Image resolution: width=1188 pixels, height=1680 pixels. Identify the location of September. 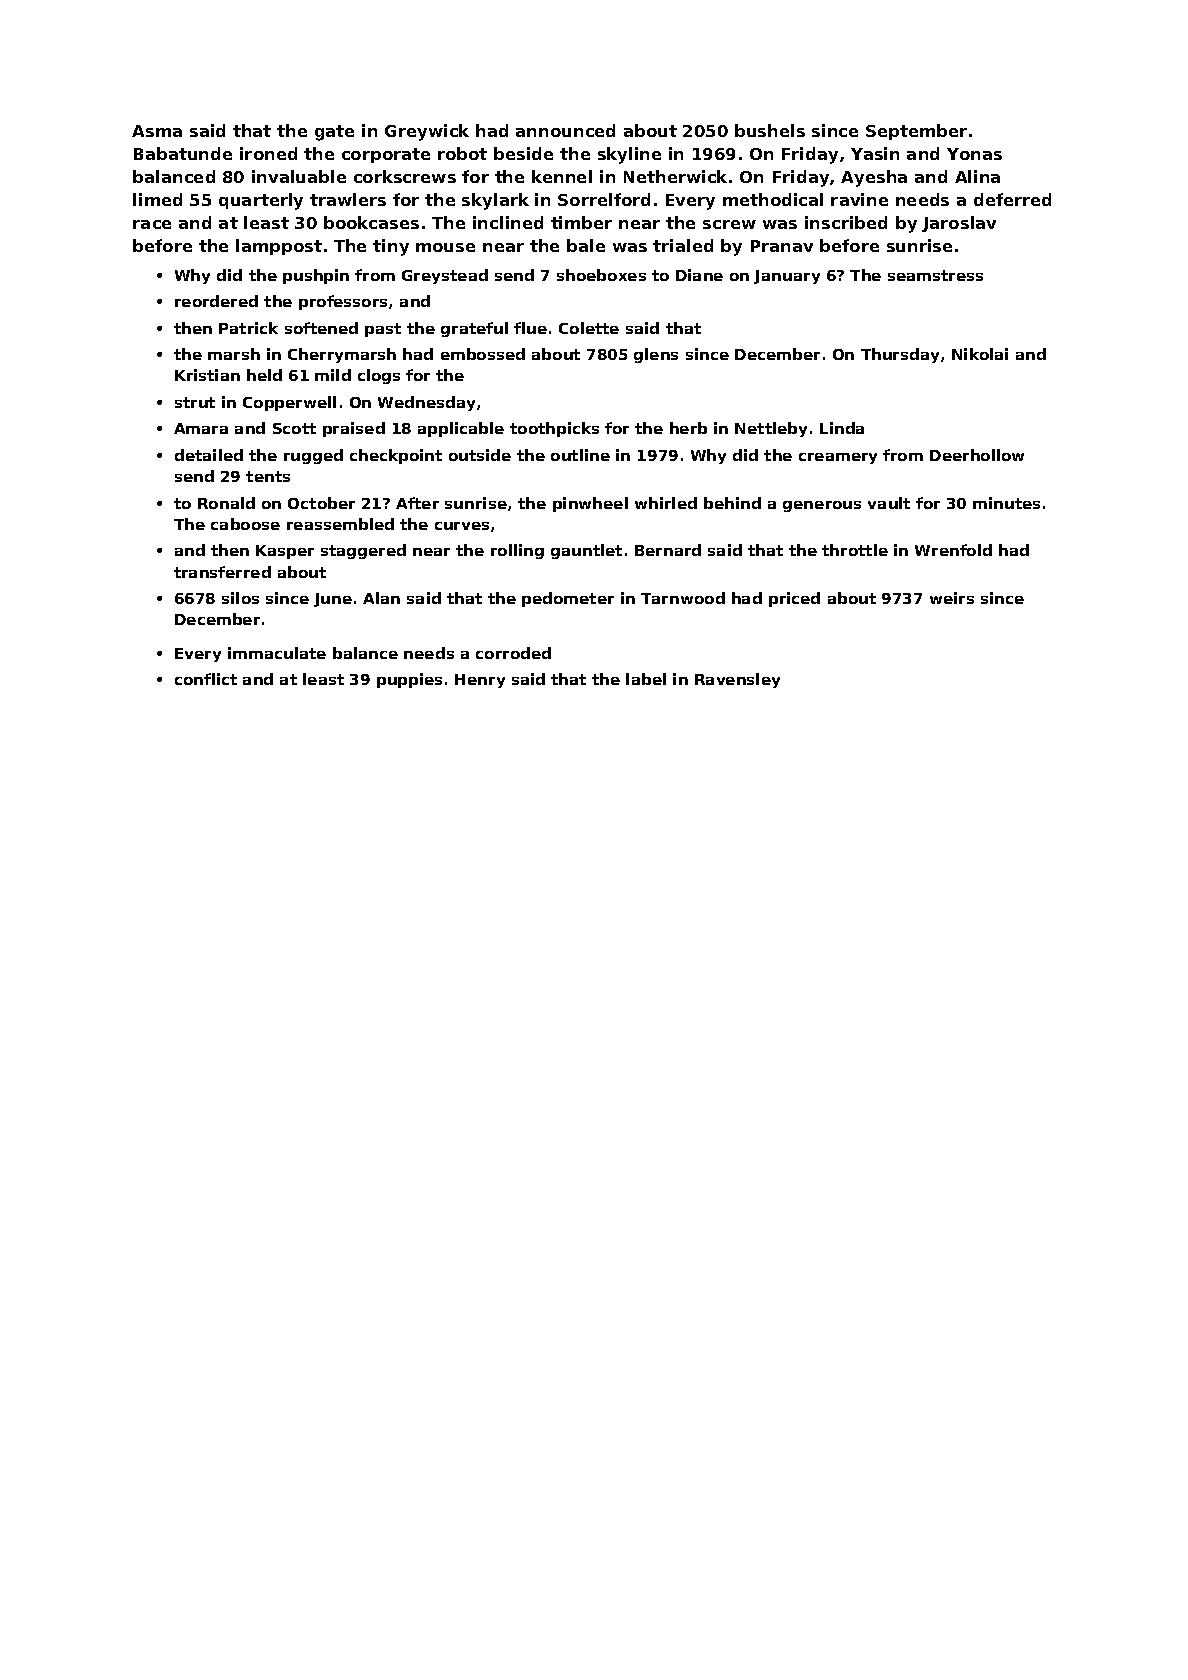
(916, 132).
